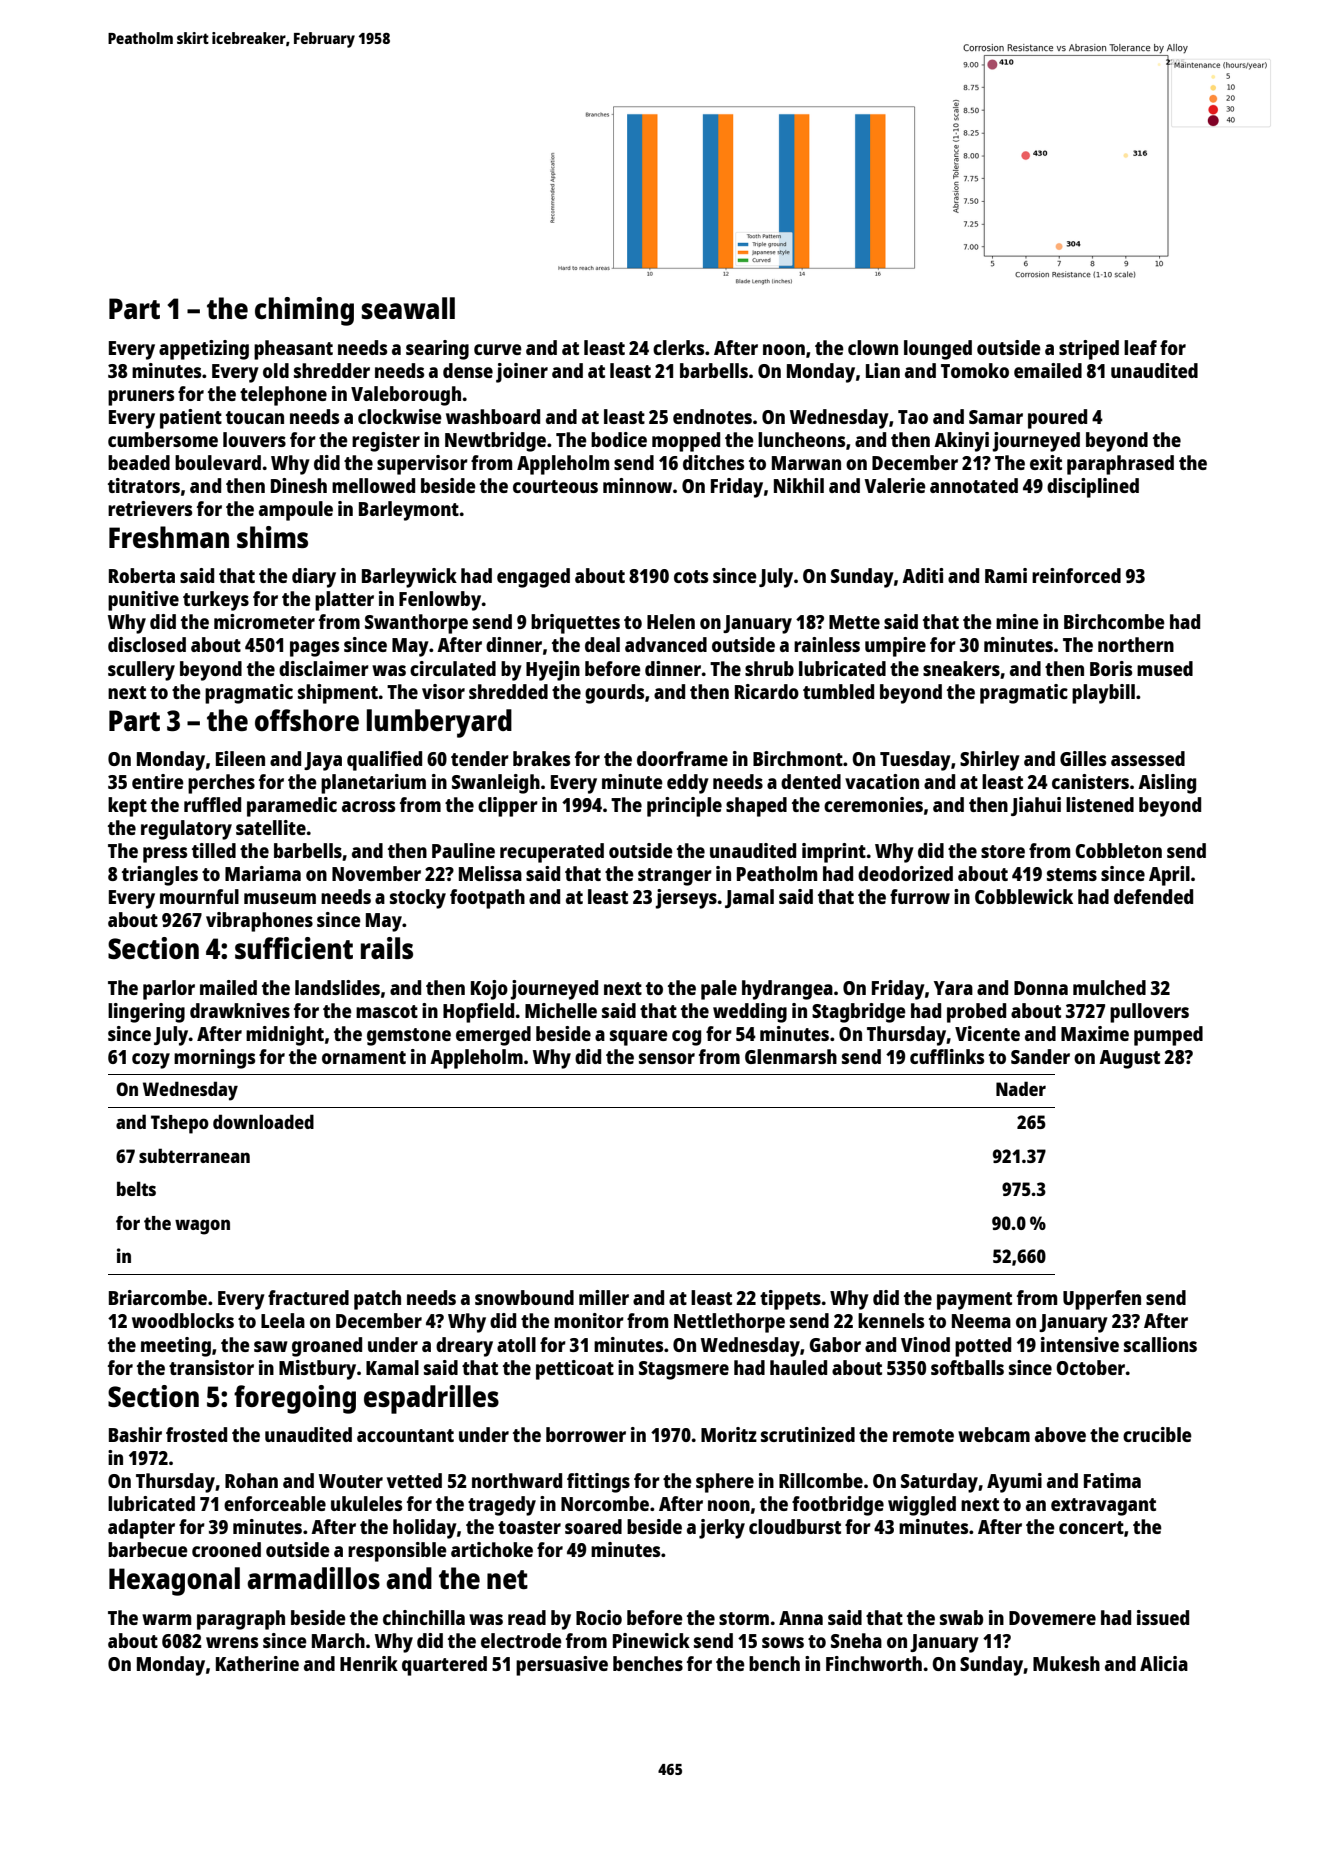  What do you see at coordinates (895, 485) in the screenshot?
I see `Valerie` at bounding box center [895, 485].
